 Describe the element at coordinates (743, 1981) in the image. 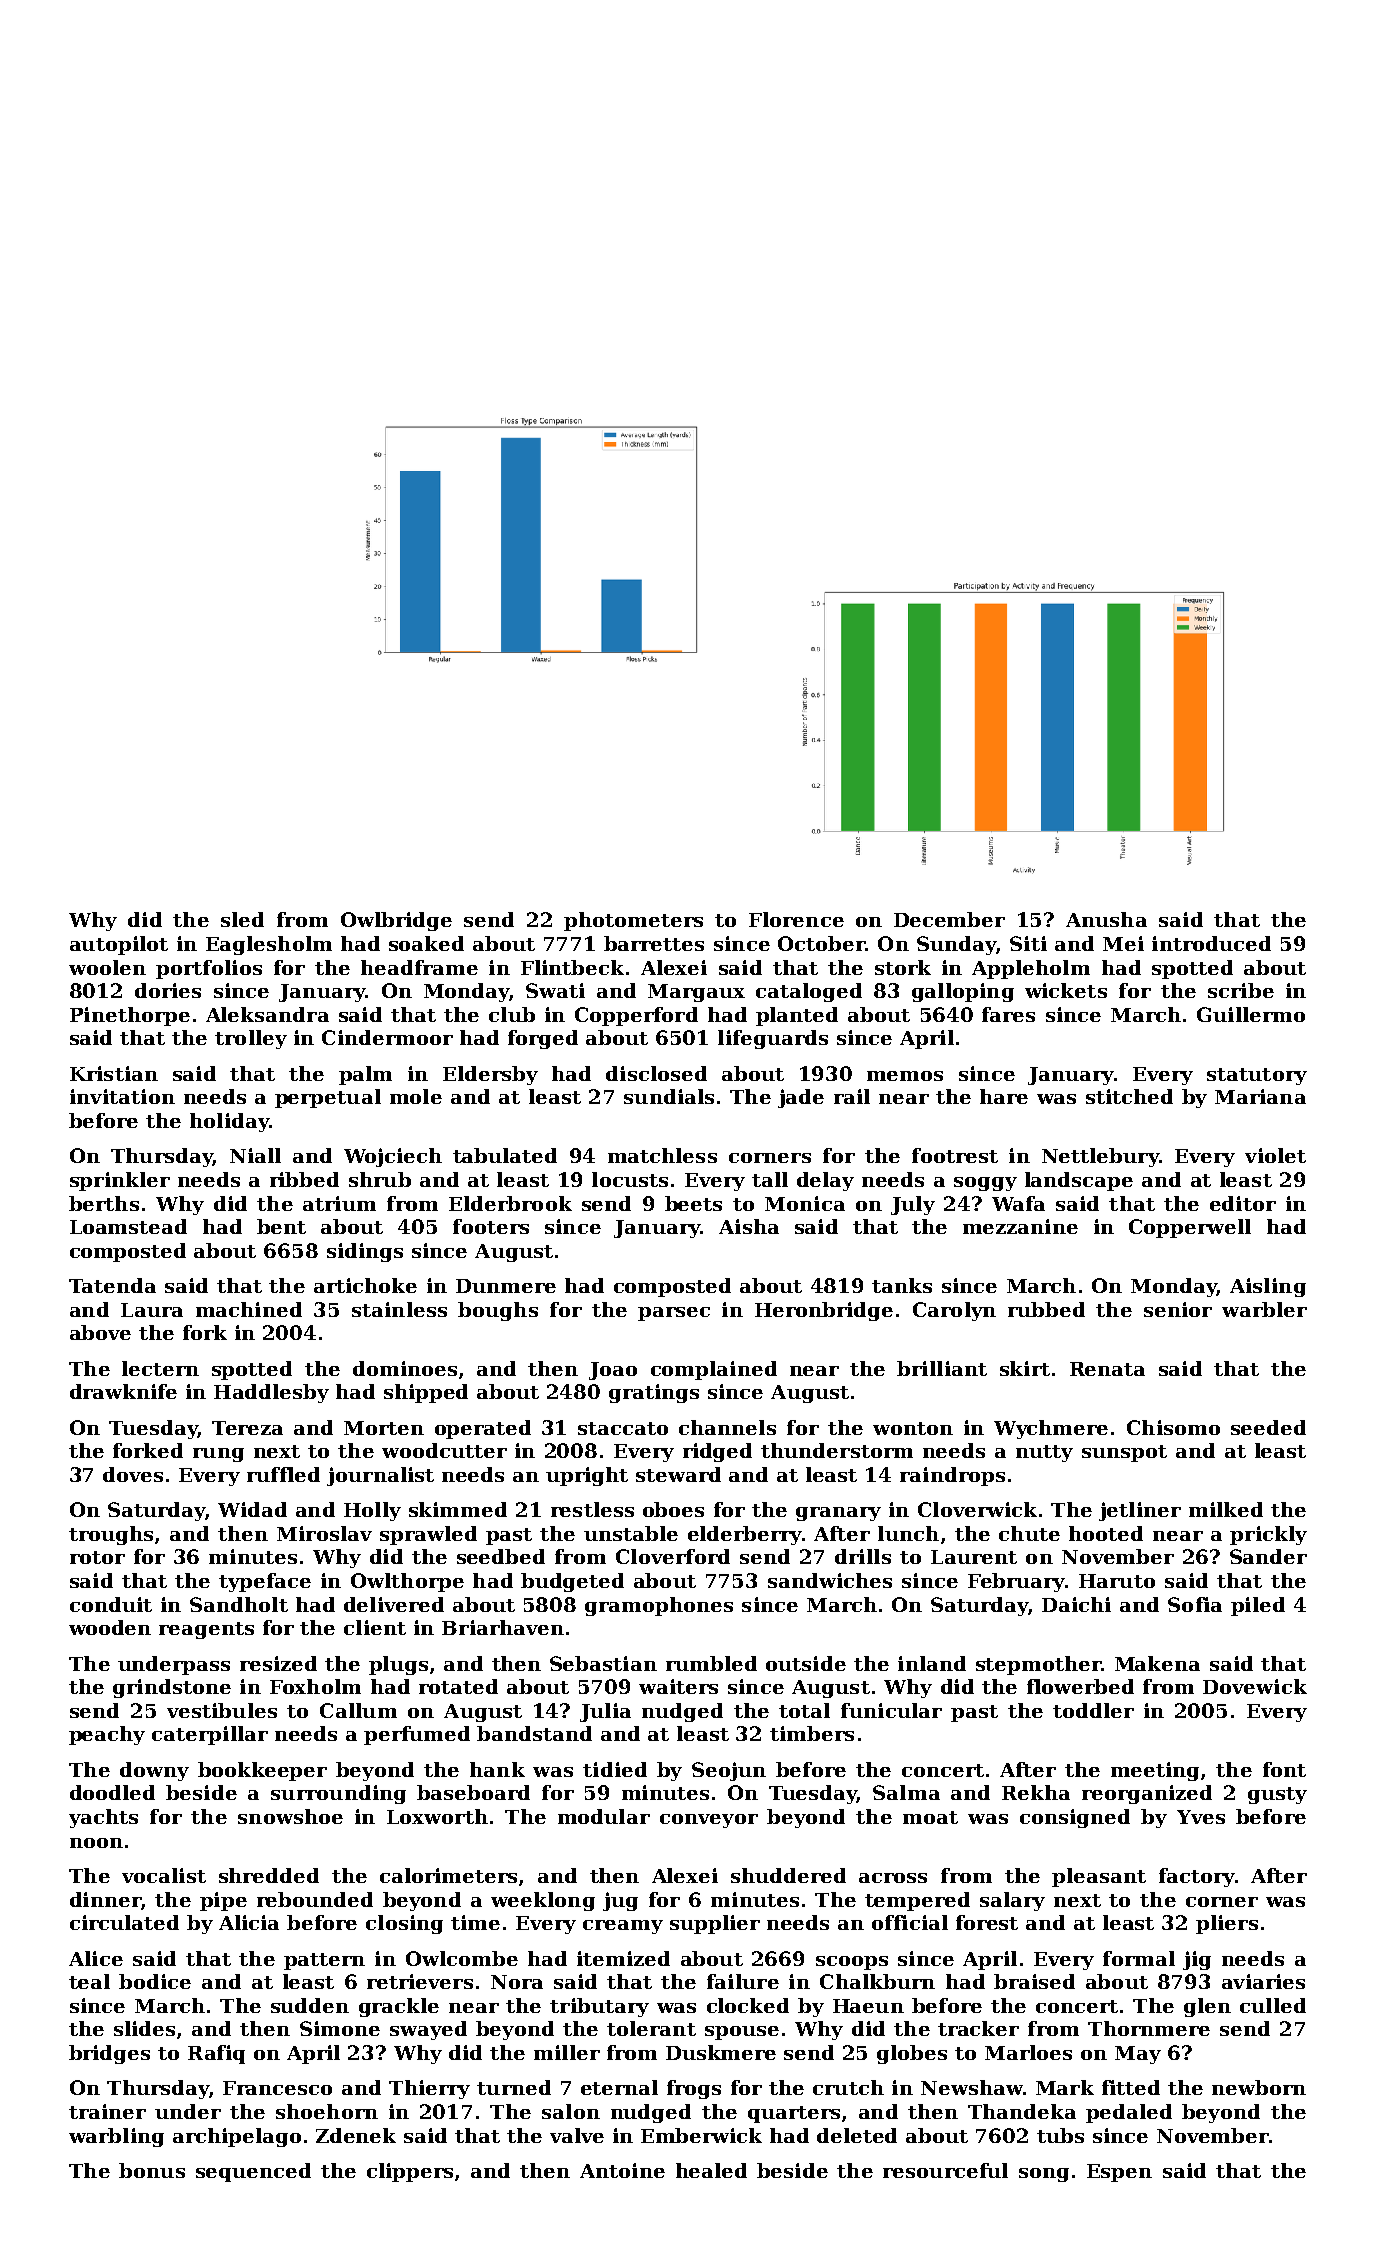

I see `failure` at that location.
